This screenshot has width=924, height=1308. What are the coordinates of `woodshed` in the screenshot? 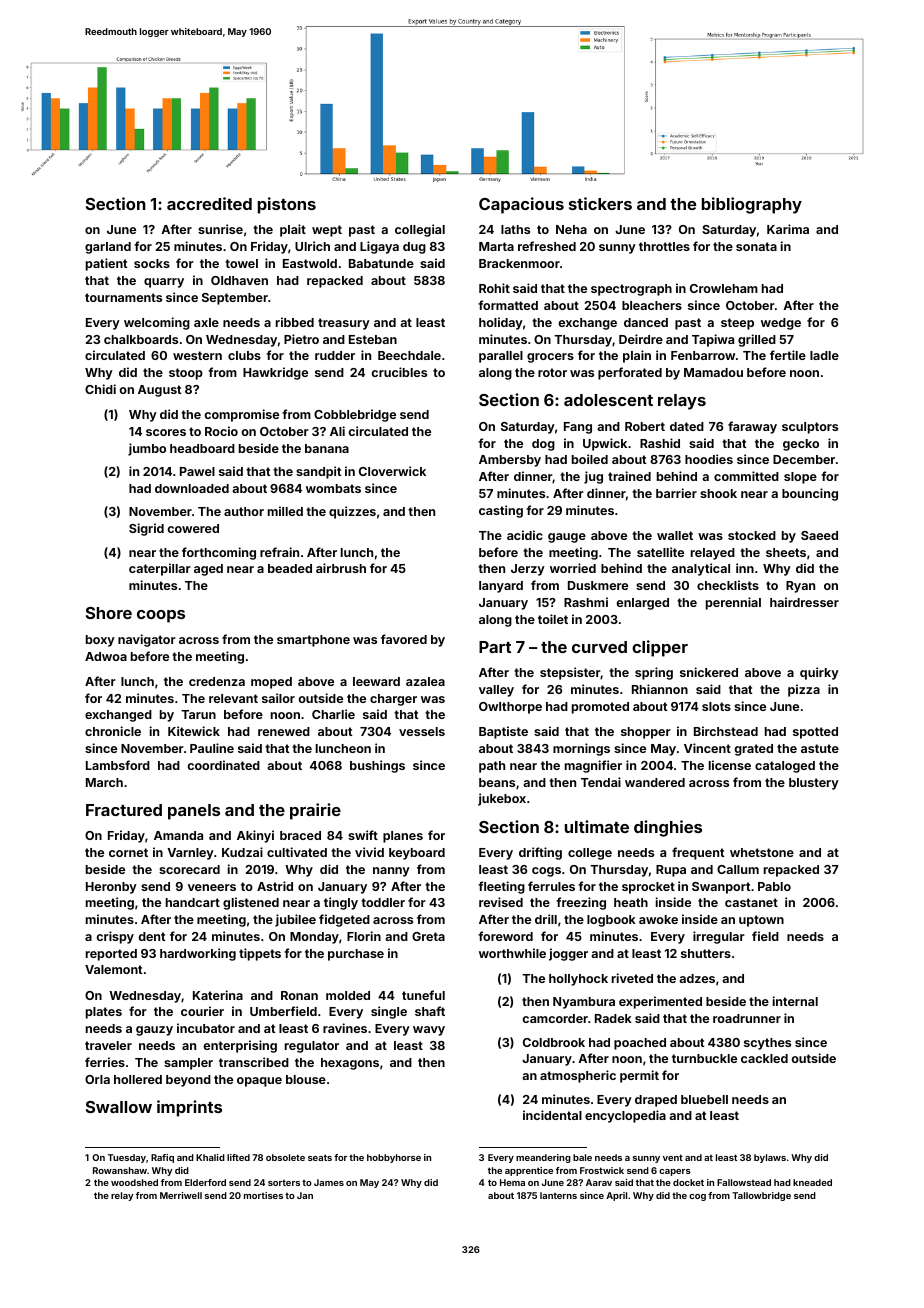 It's located at (134, 1182).
